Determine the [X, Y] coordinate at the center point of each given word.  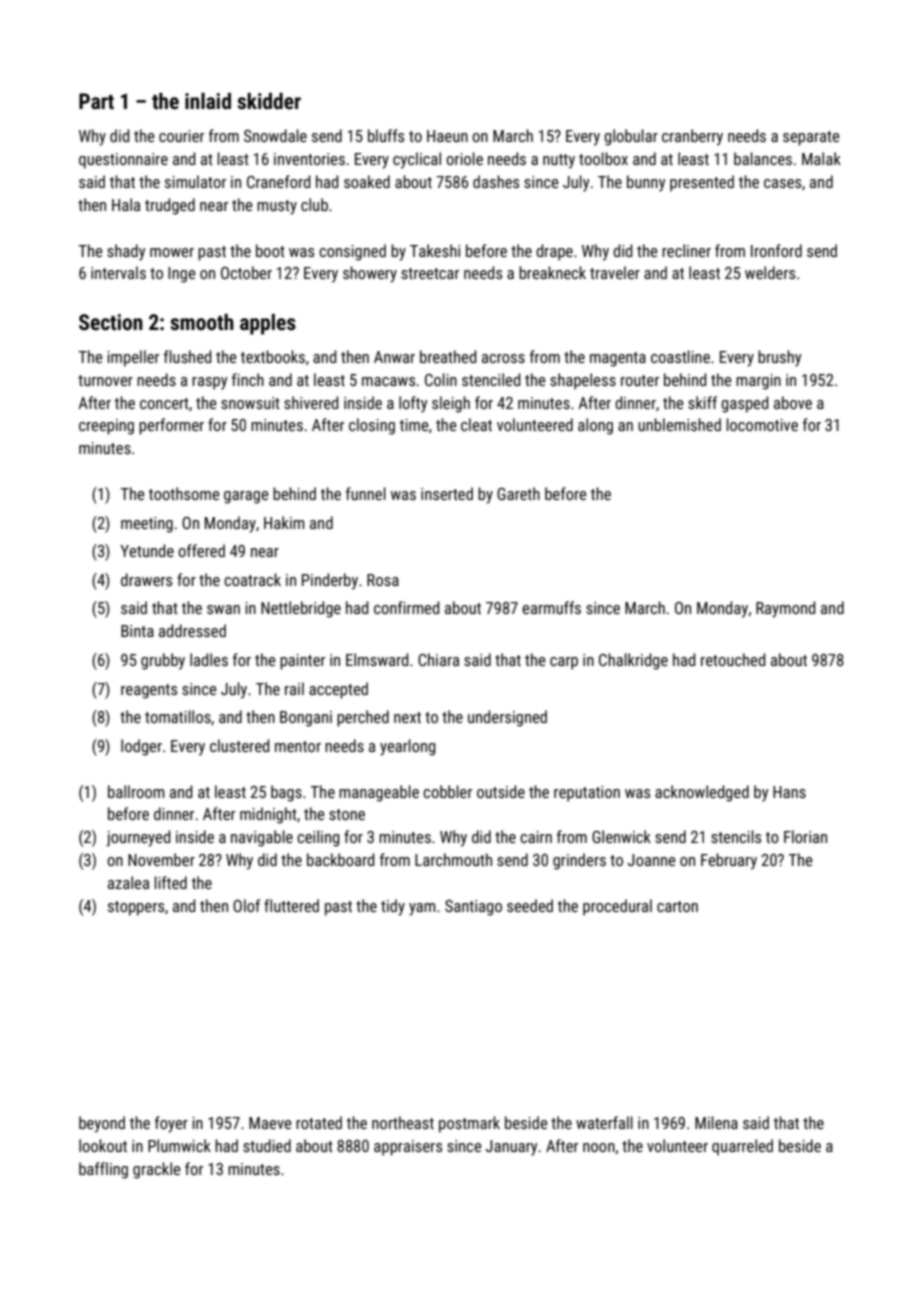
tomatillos [178, 716]
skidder [269, 101]
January [511, 1148]
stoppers [136, 908]
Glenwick [621, 836]
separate [811, 138]
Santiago [473, 908]
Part [96, 101]
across [503, 358]
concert [164, 403]
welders [770, 272]
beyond [102, 1124]
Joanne [652, 860]
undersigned [507, 718]
